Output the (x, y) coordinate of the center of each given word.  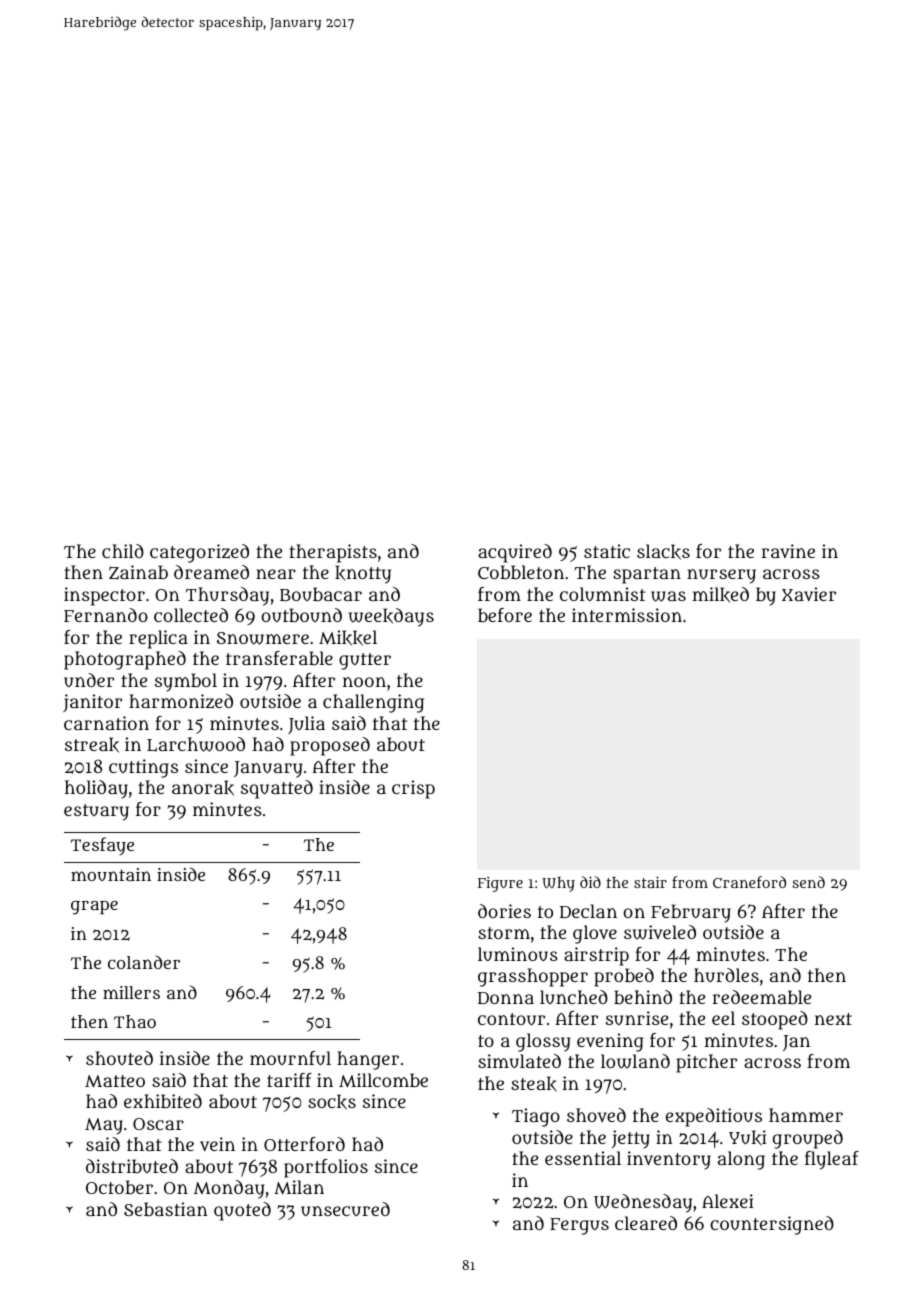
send (808, 882)
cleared (646, 1223)
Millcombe (383, 1080)
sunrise (637, 1018)
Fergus (579, 1226)
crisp (413, 789)
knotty (363, 574)
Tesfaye (102, 846)
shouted (119, 1058)
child (123, 551)
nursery (721, 576)
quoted (242, 1211)
